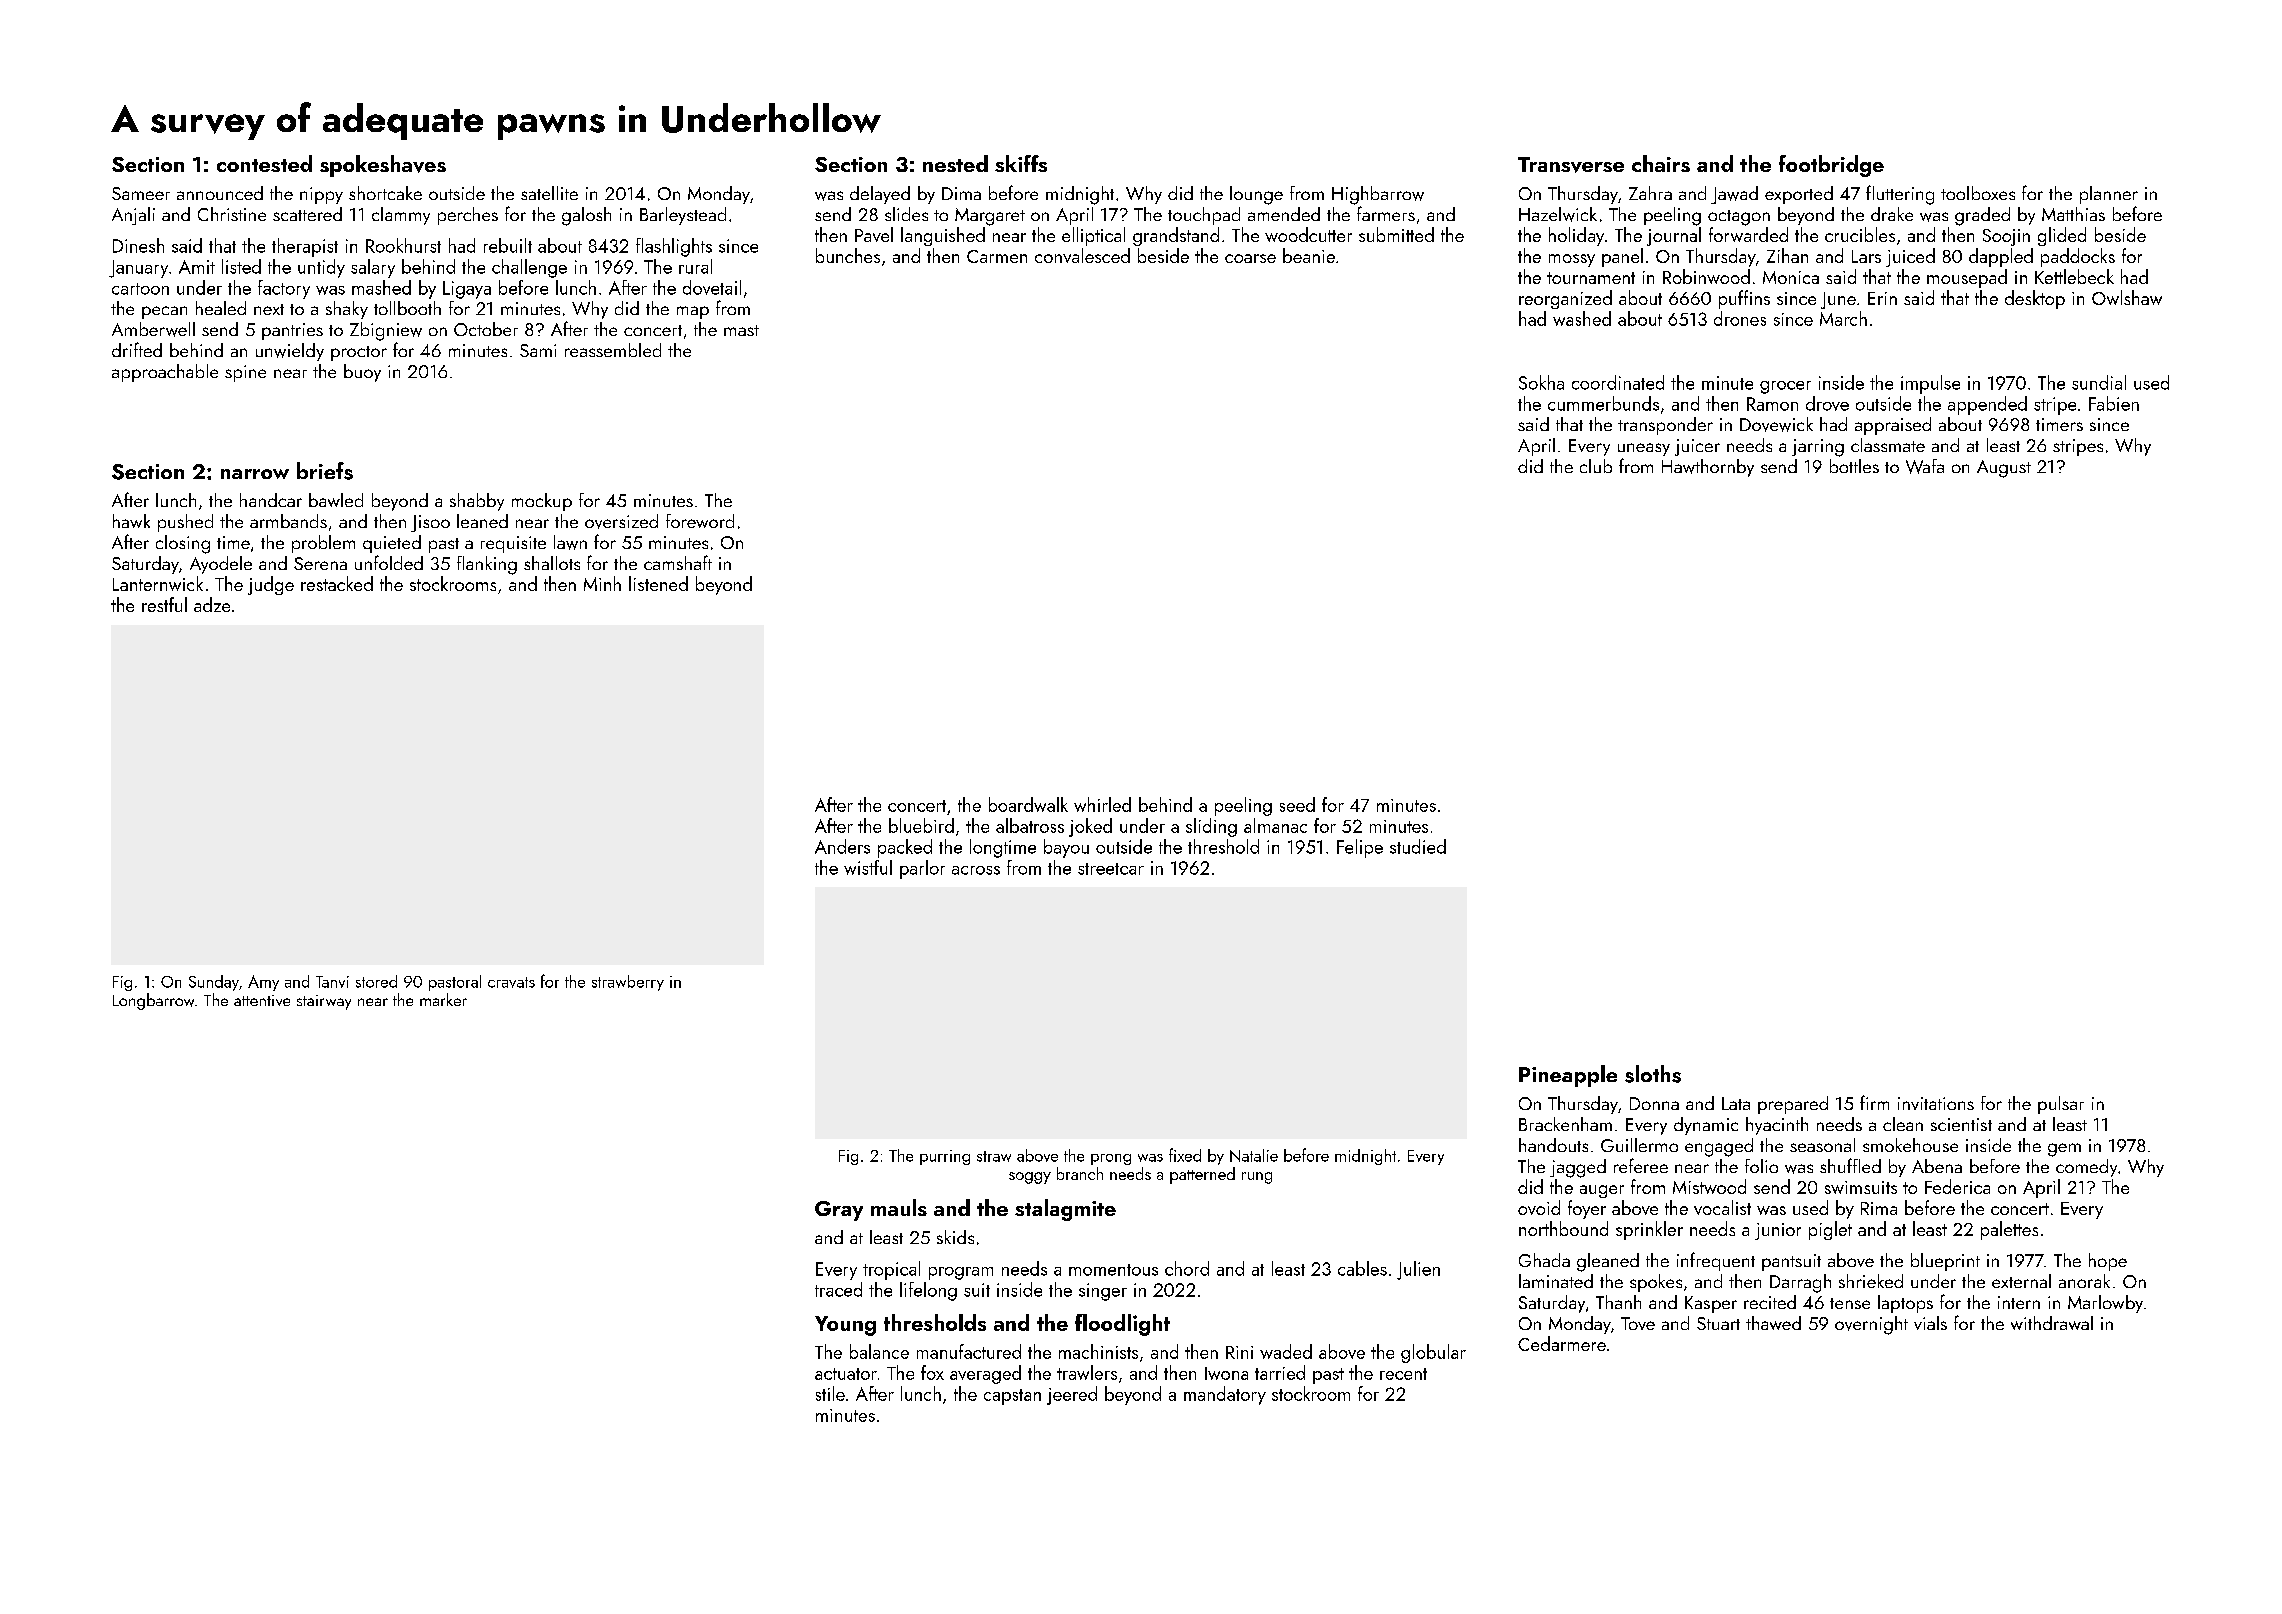 This document has height=1614, width=2282. What do you see at coordinates (1418, 846) in the document?
I see `studied` at bounding box center [1418, 846].
